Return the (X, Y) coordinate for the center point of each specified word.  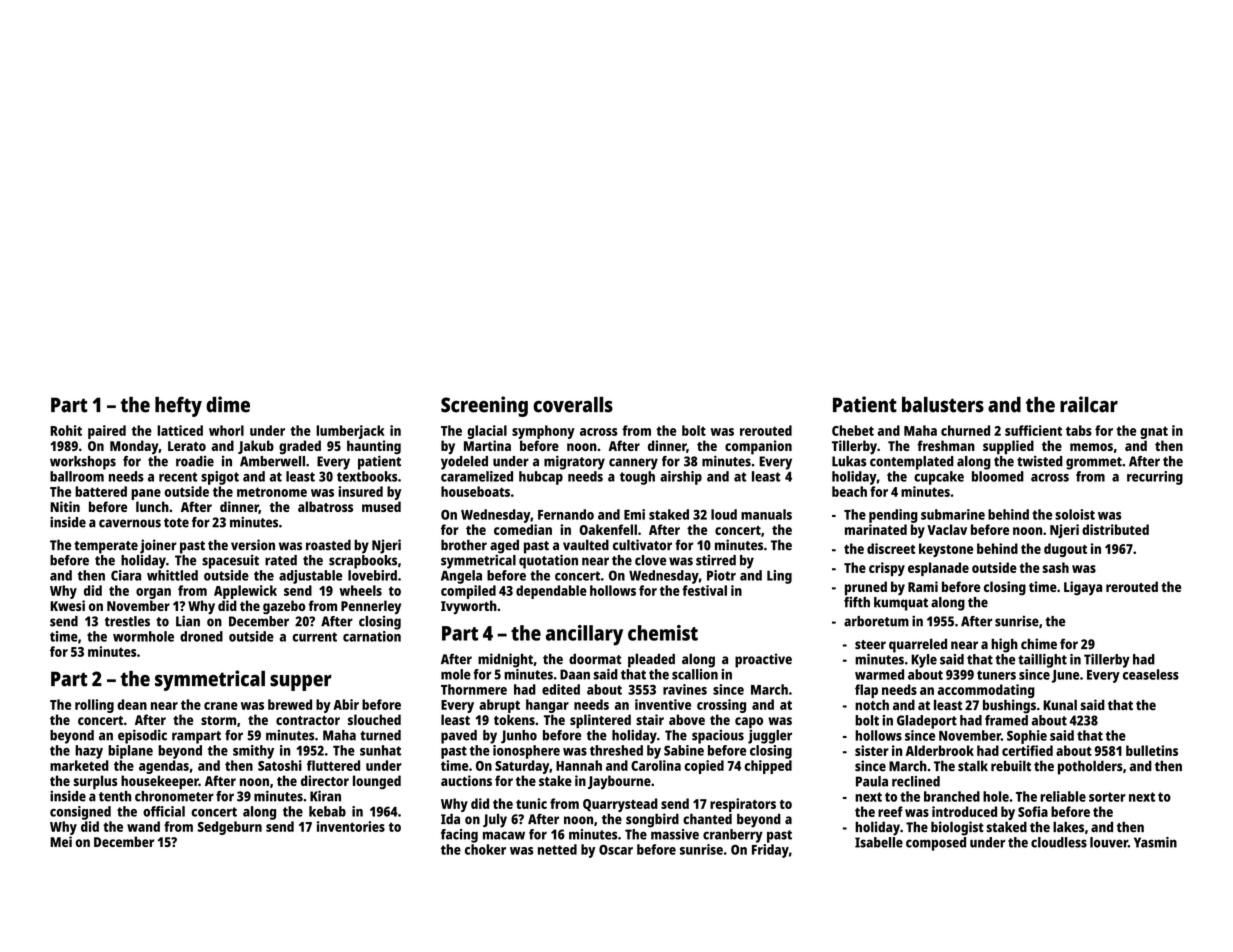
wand (143, 826)
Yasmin (1155, 842)
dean (132, 704)
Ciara (126, 575)
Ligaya (1083, 588)
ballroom (77, 476)
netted (557, 849)
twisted (1040, 461)
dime (228, 404)
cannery (633, 464)
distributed (1115, 529)
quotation (548, 561)
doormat (595, 659)
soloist (1075, 514)
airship (681, 478)
